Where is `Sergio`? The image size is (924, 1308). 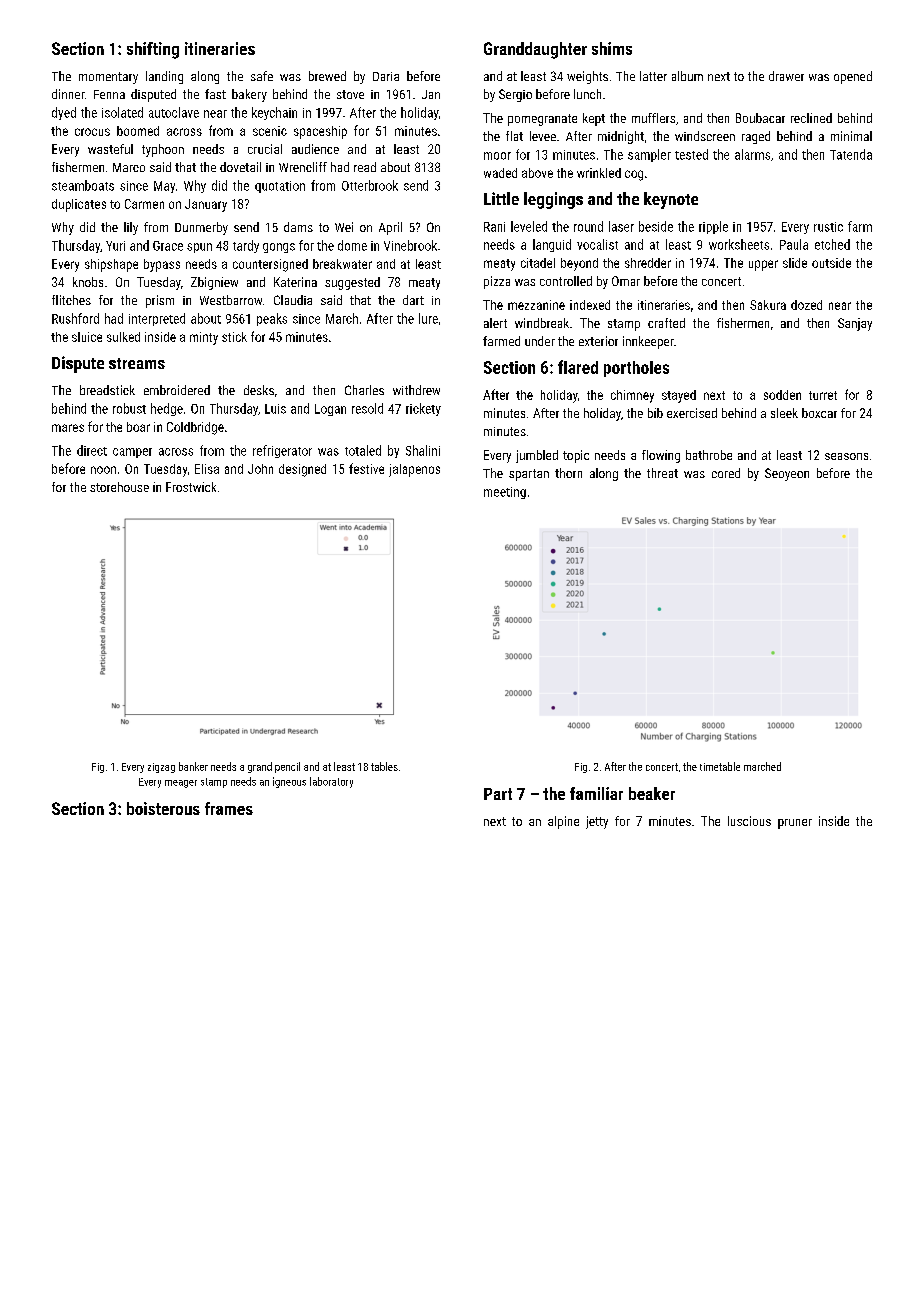
Sergio is located at coordinates (515, 95).
